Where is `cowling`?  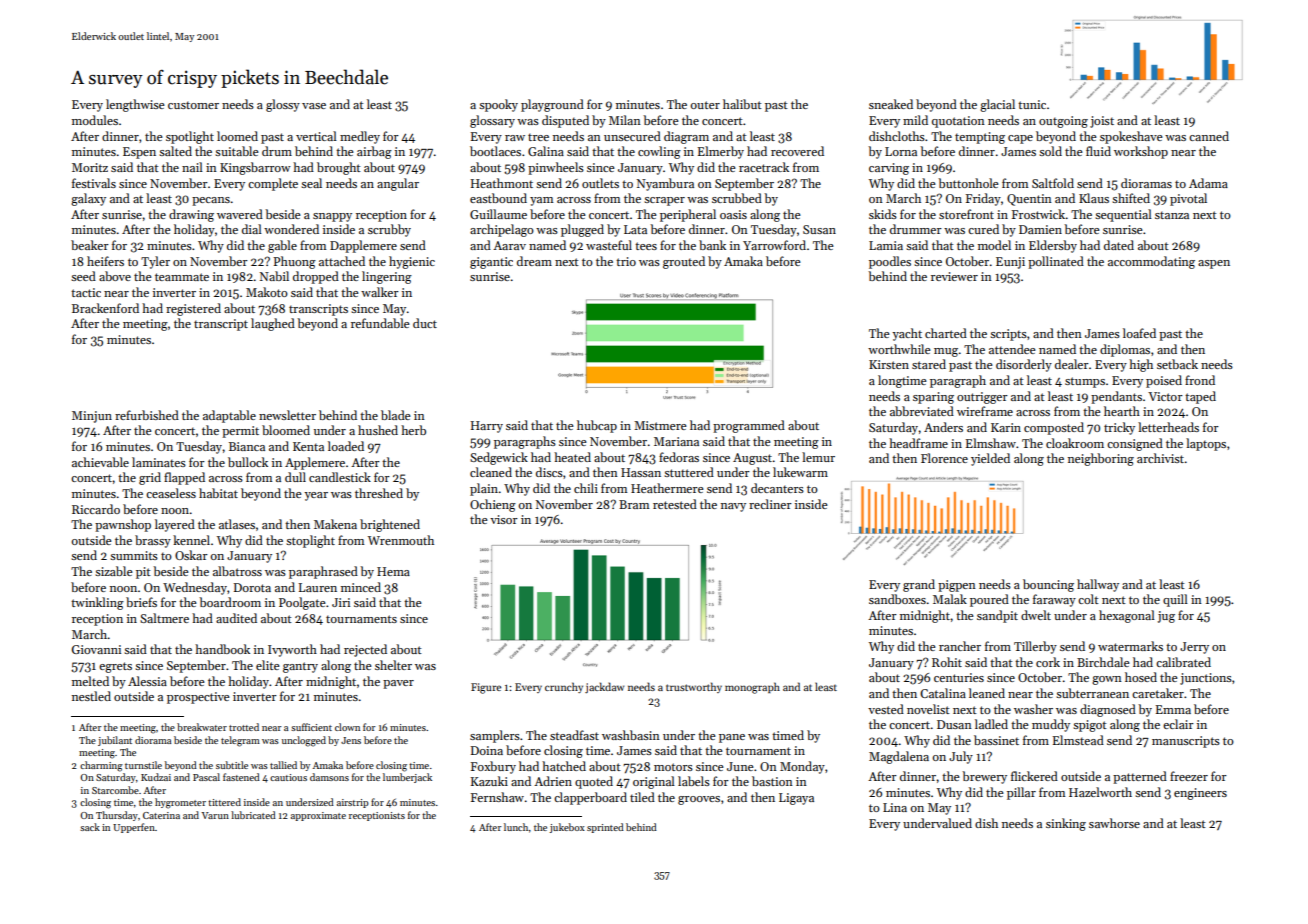 cowling is located at coordinates (659, 152).
